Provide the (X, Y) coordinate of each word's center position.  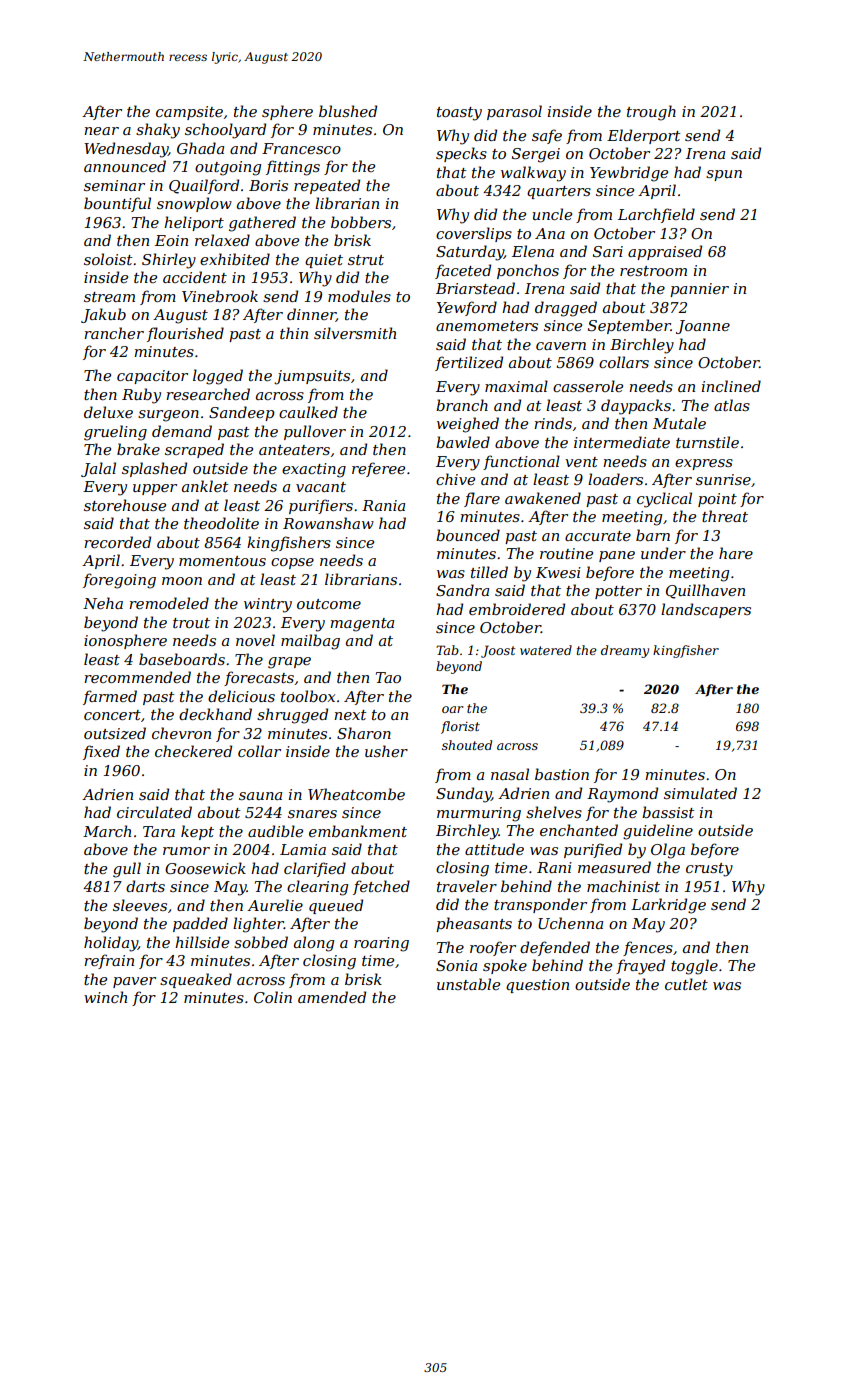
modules (359, 296)
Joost (498, 651)
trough (651, 113)
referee (378, 469)
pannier (699, 290)
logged (218, 377)
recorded (117, 542)
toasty (459, 114)
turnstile (707, 442)
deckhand (215, 714)
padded (200, 924)
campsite (189, 113)
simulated (700, 793)
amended (332, 997)
